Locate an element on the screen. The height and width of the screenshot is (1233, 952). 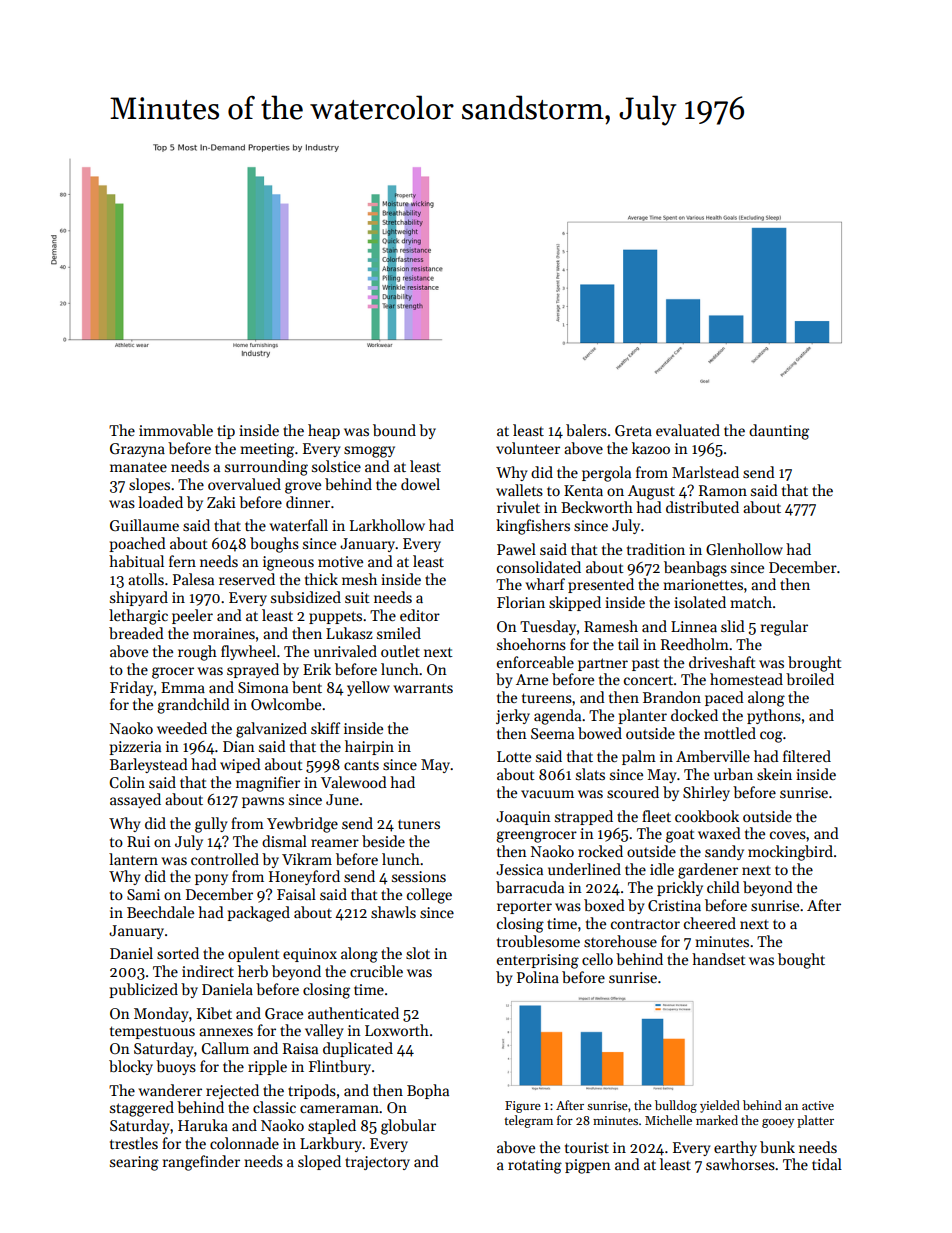
isolated is located at coordinates (700, 602).
